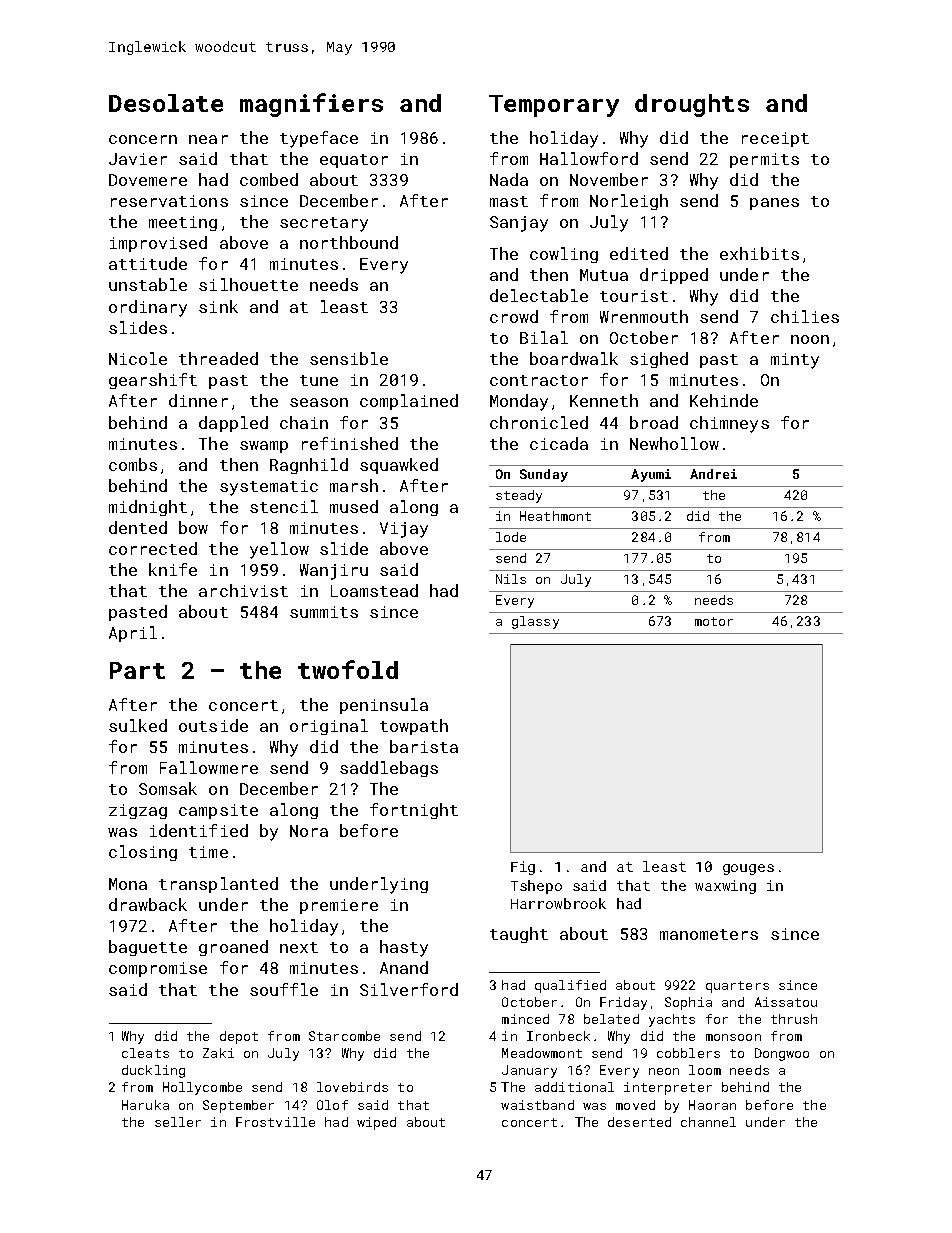  I want to click on Fig, so click(523, 868).
